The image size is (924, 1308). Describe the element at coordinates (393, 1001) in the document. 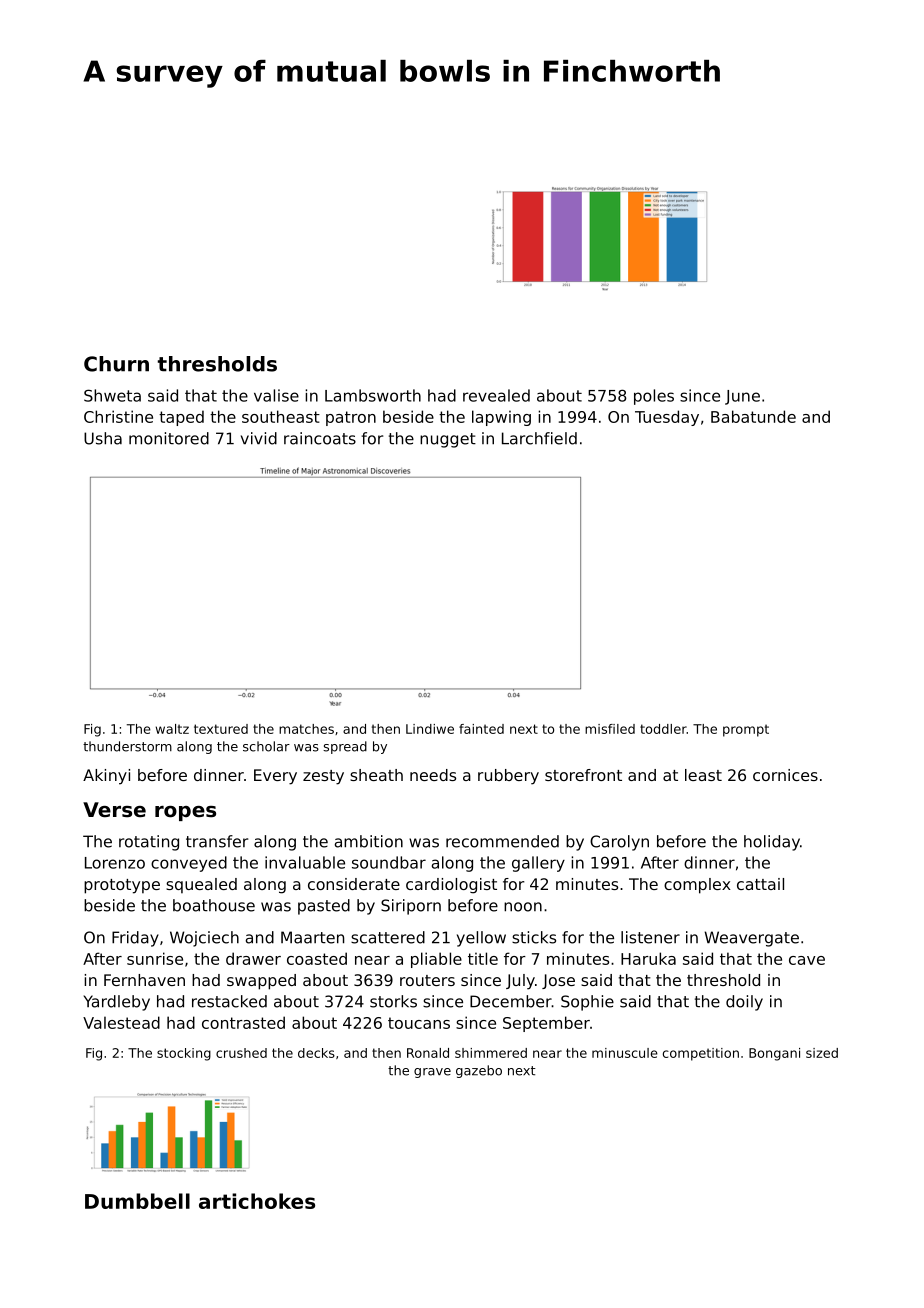

I see `storks` at that location.
